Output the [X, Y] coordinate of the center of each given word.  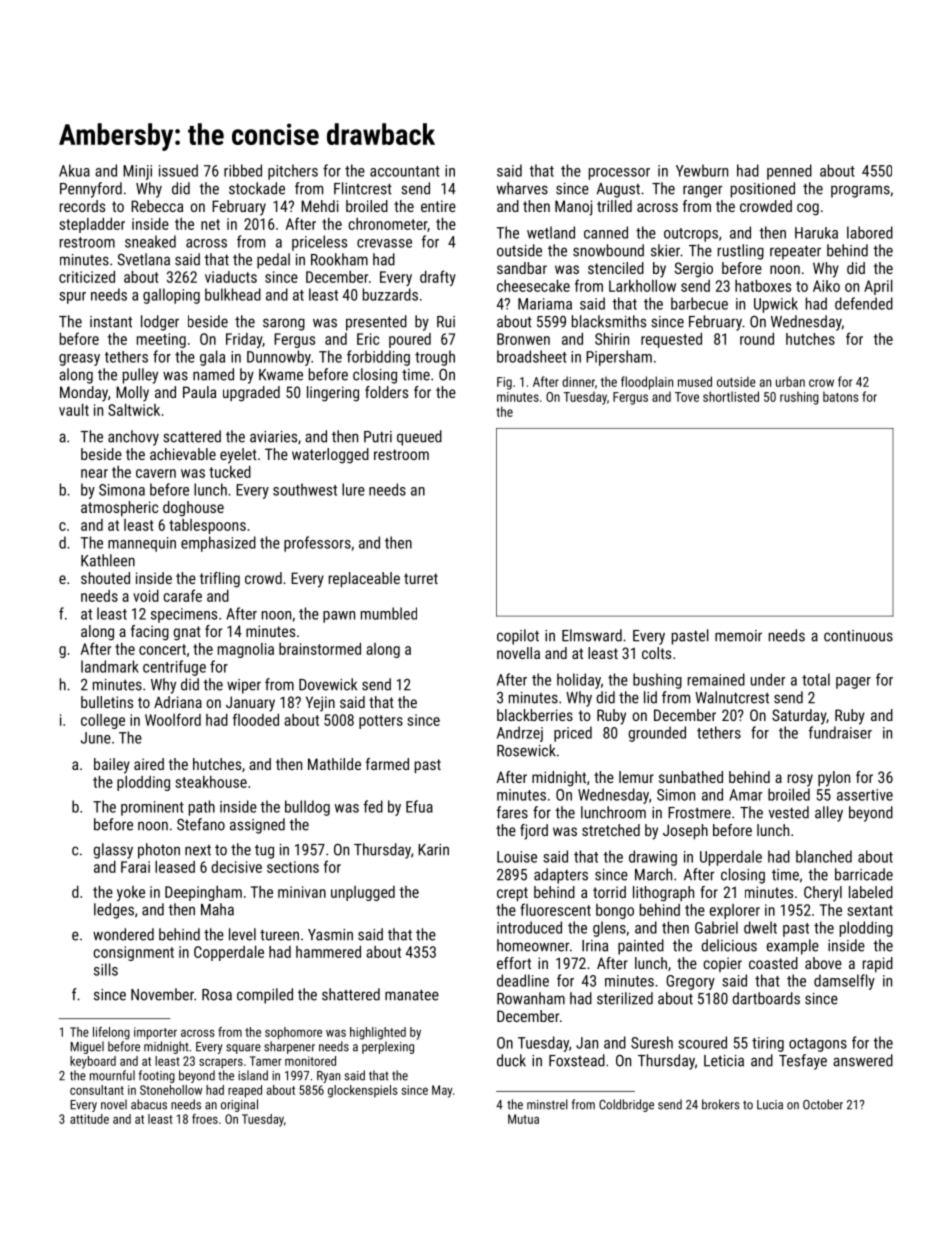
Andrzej [520, 734]
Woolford [173, 719]
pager [853, 683]
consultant [97, 1090]
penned [789, 172]
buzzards [390, 294]
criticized [87, 277]
